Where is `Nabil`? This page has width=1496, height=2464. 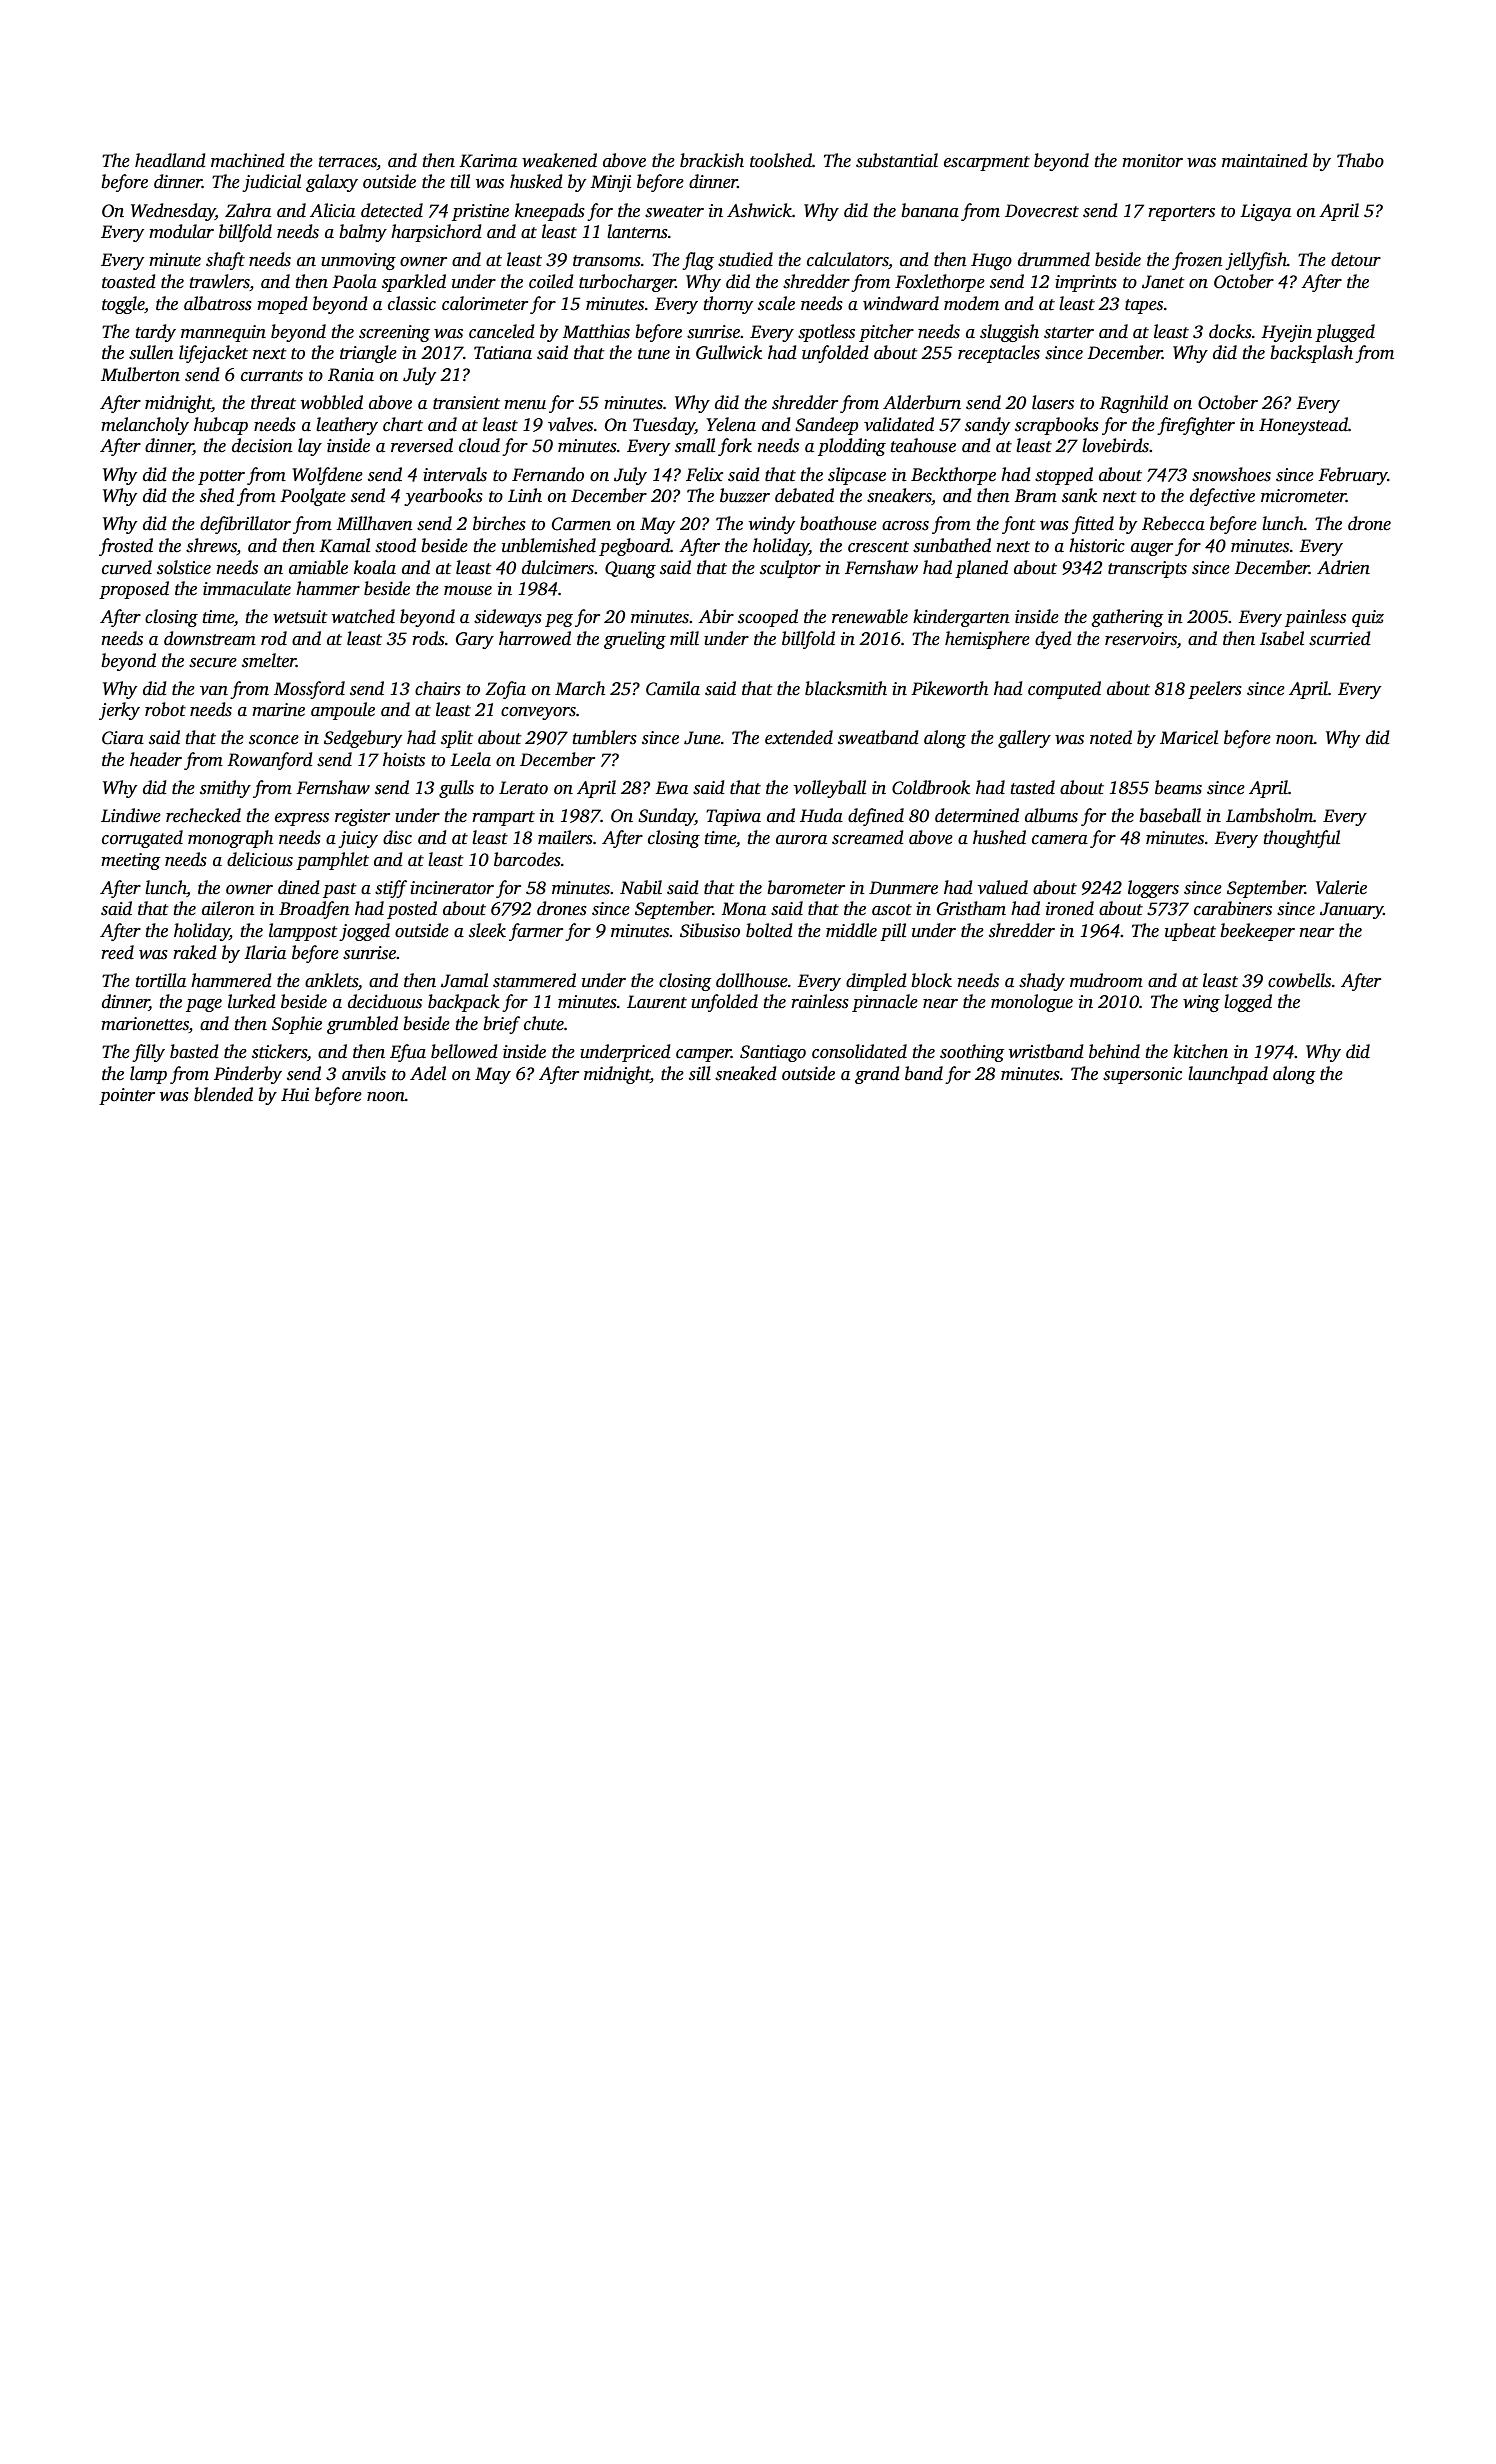
Nabil is located at coordinates (641, 887).
